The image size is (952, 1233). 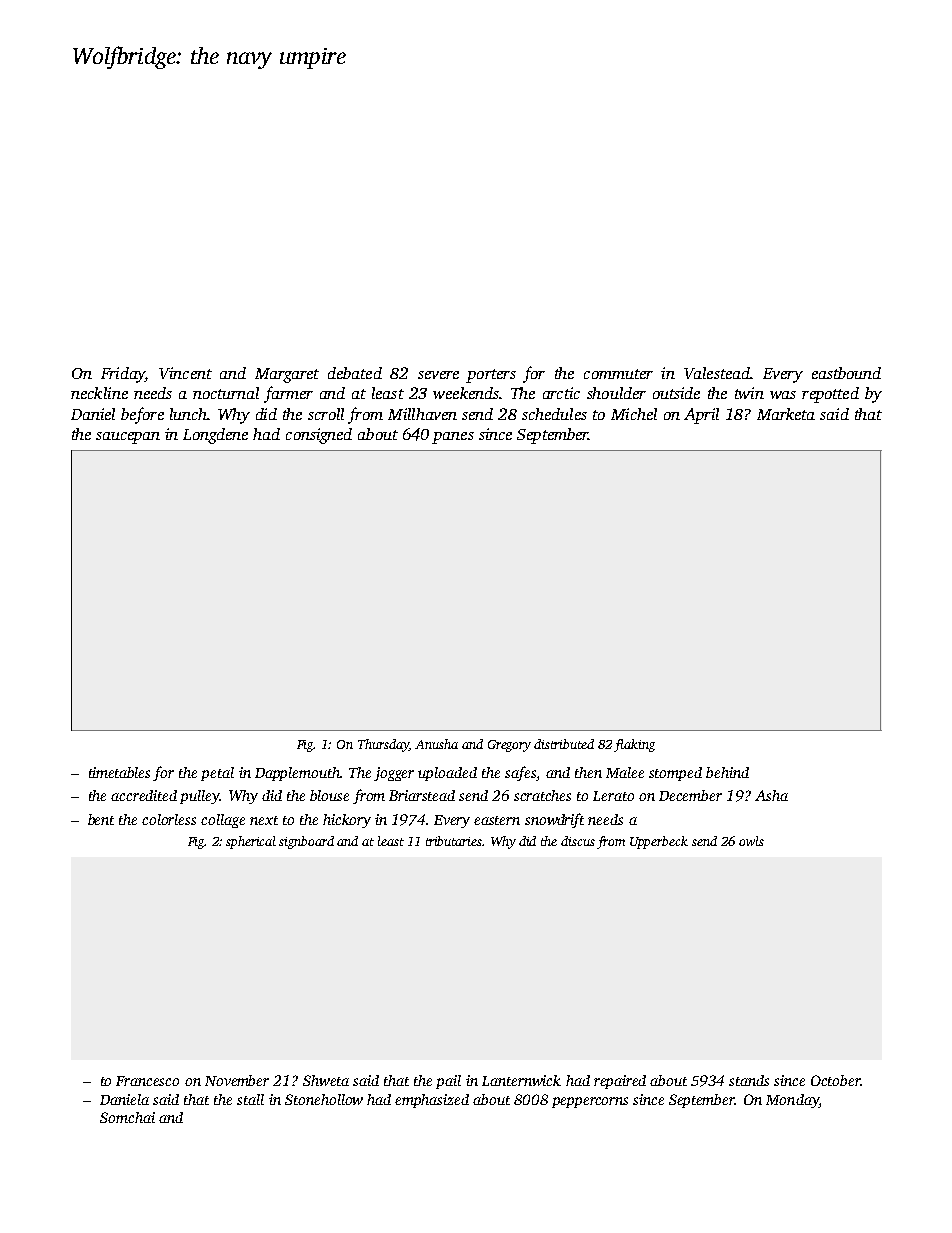 I want to click on Shweta, so click(x=326, y=1080).
